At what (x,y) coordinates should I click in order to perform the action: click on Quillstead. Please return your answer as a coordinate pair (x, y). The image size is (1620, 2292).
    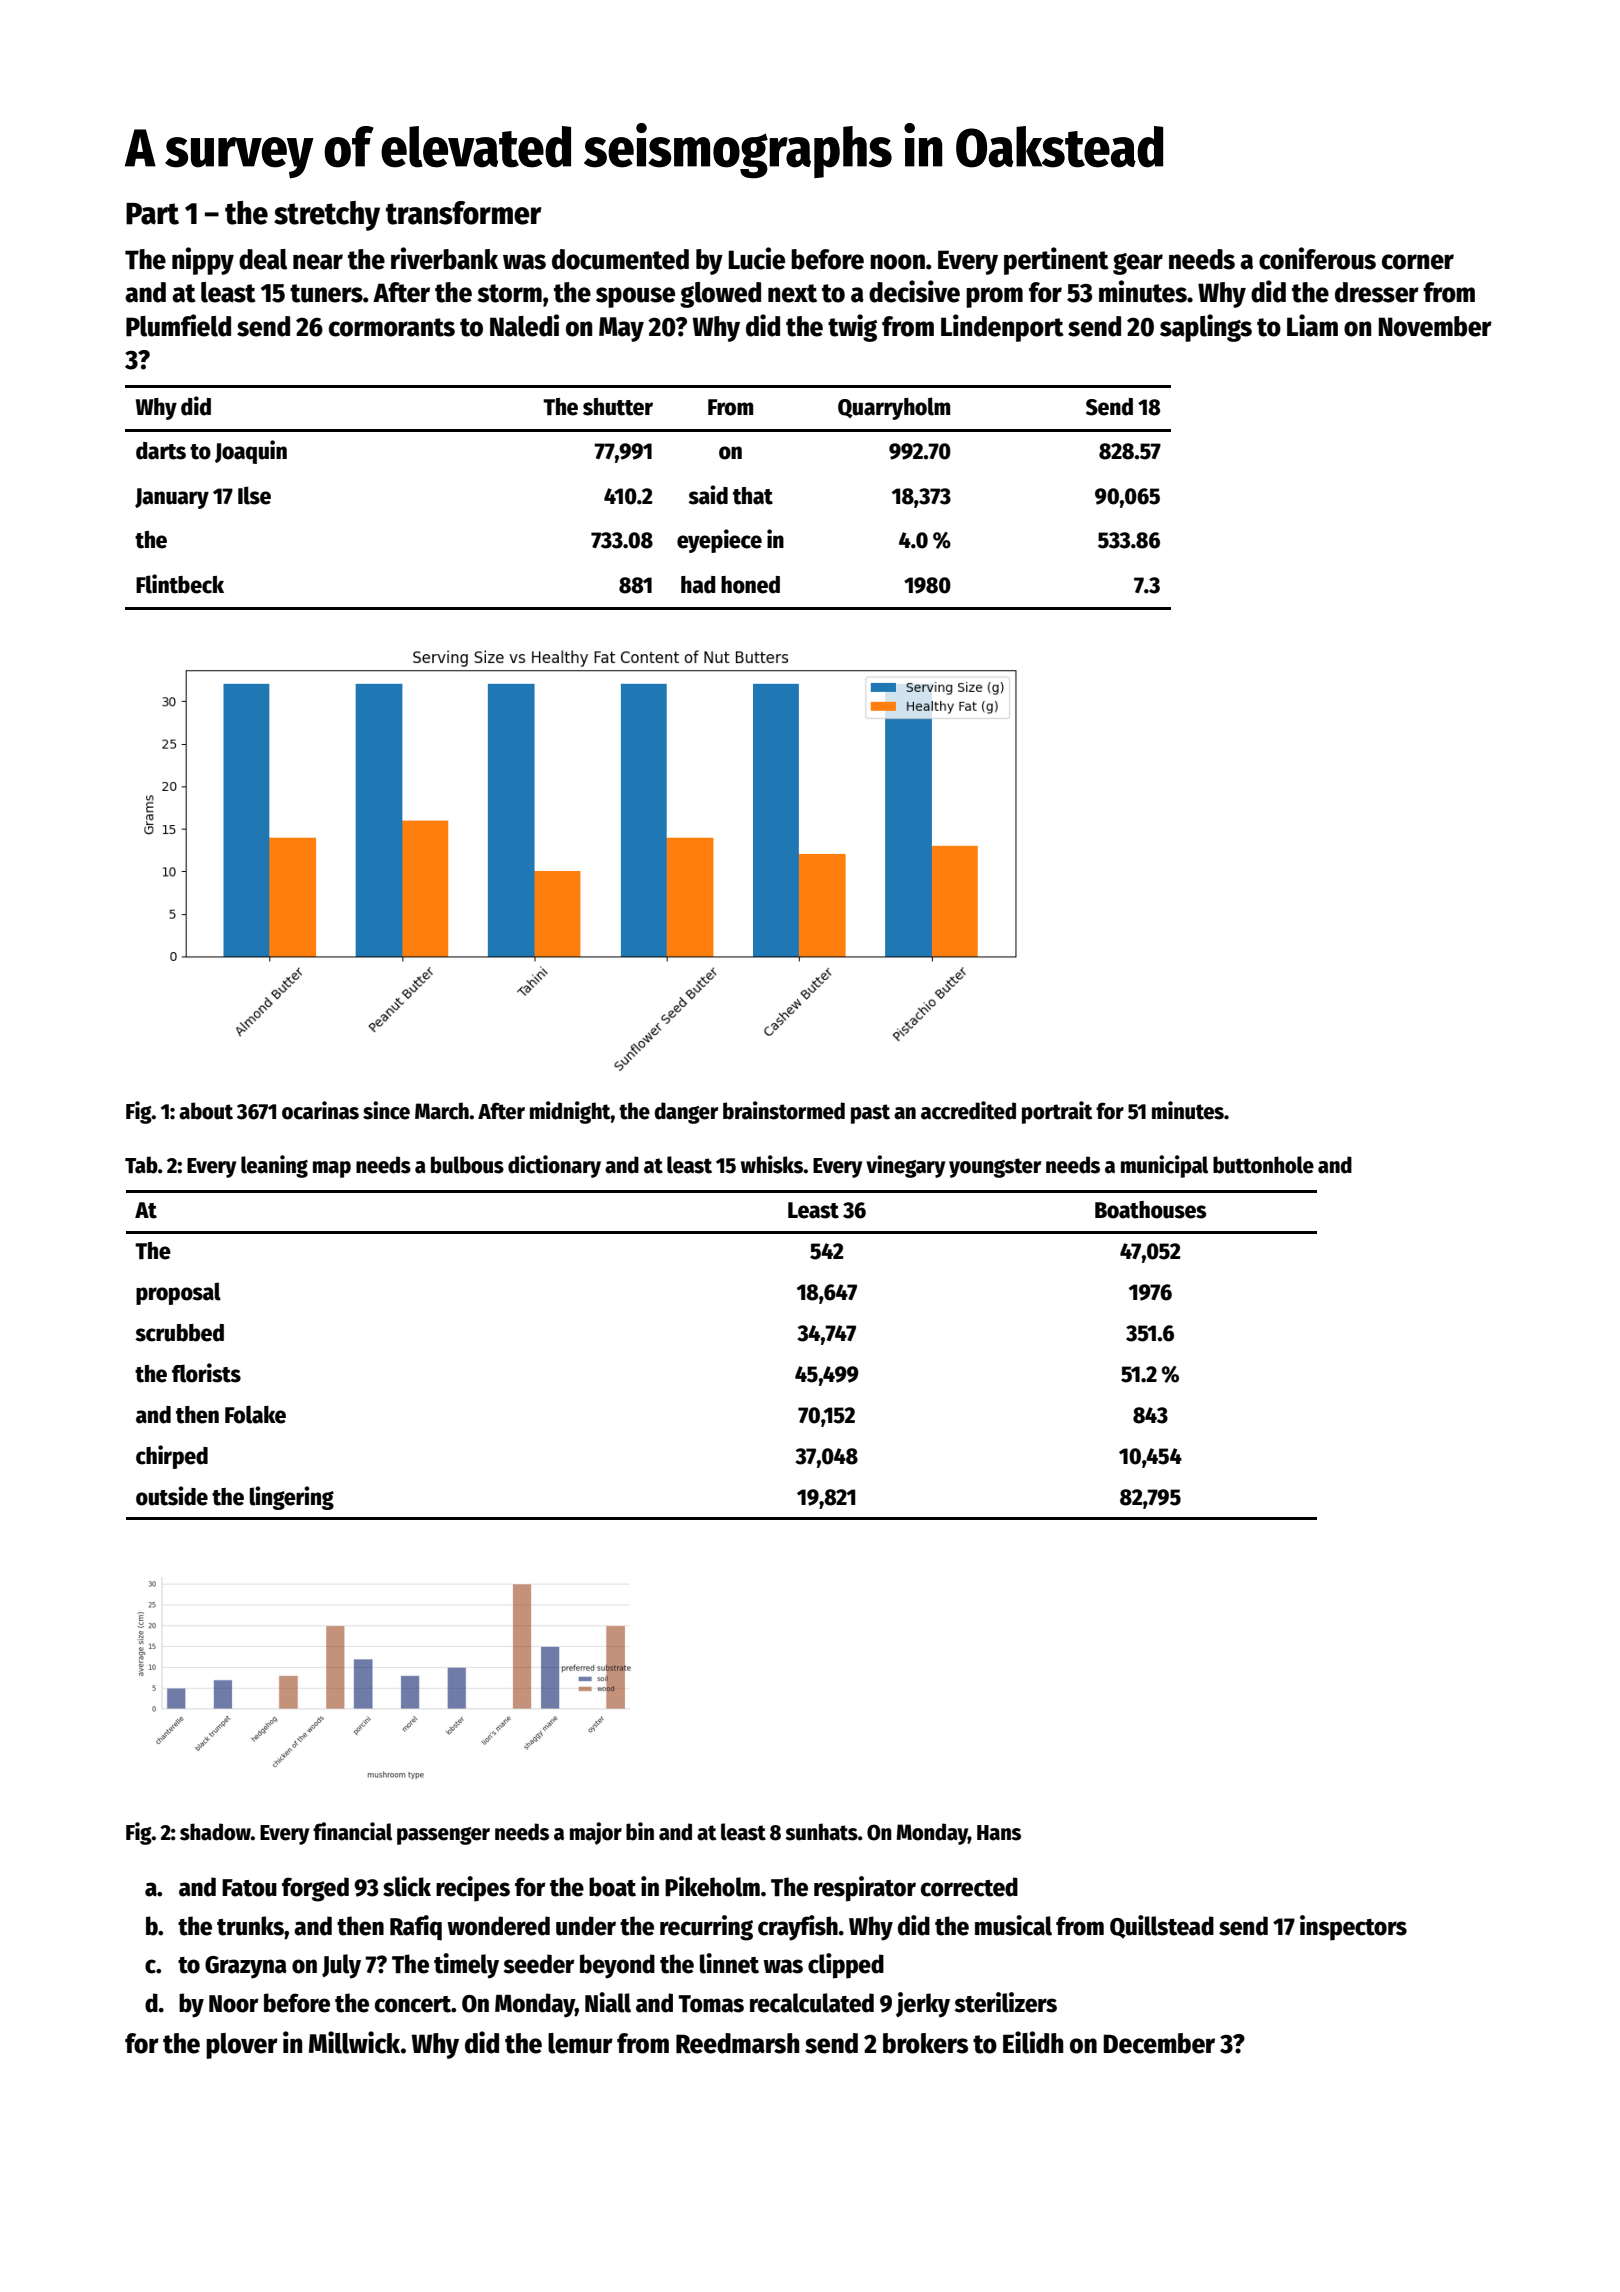
    Looking at the image, I should click on (1162, 1927).
